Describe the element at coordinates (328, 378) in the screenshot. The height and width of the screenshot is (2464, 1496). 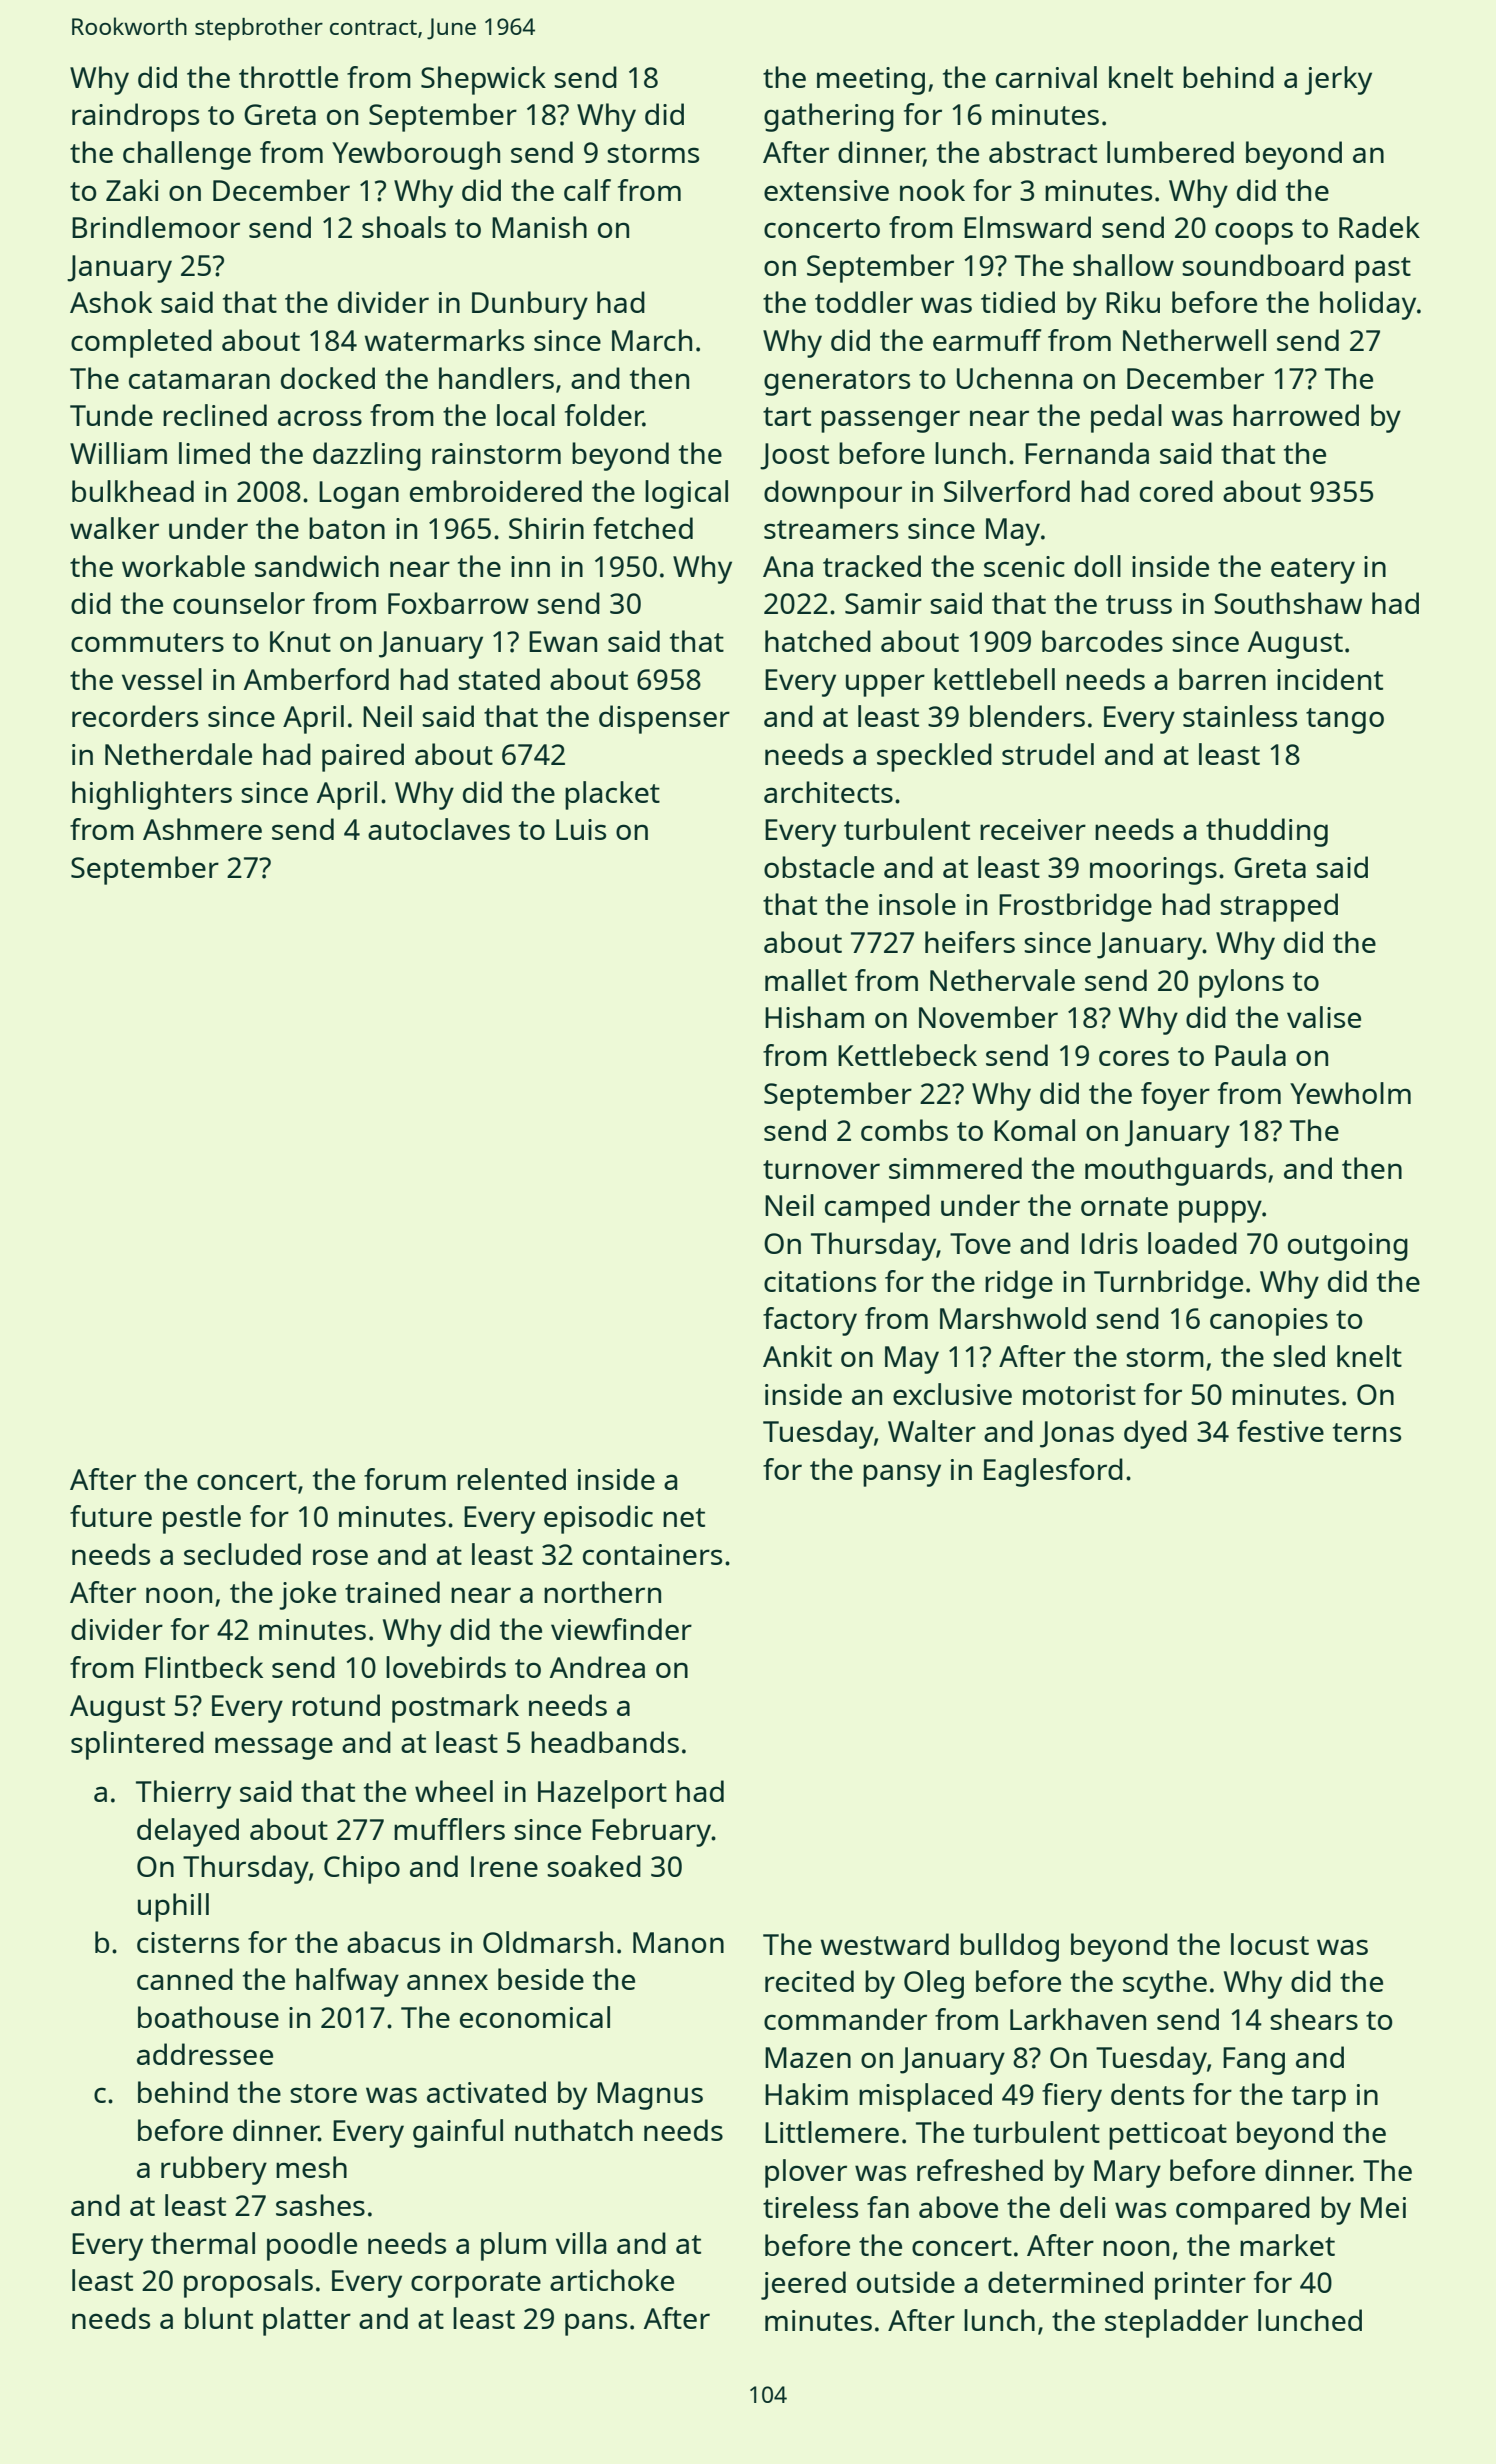
I see `docked` at that location.
